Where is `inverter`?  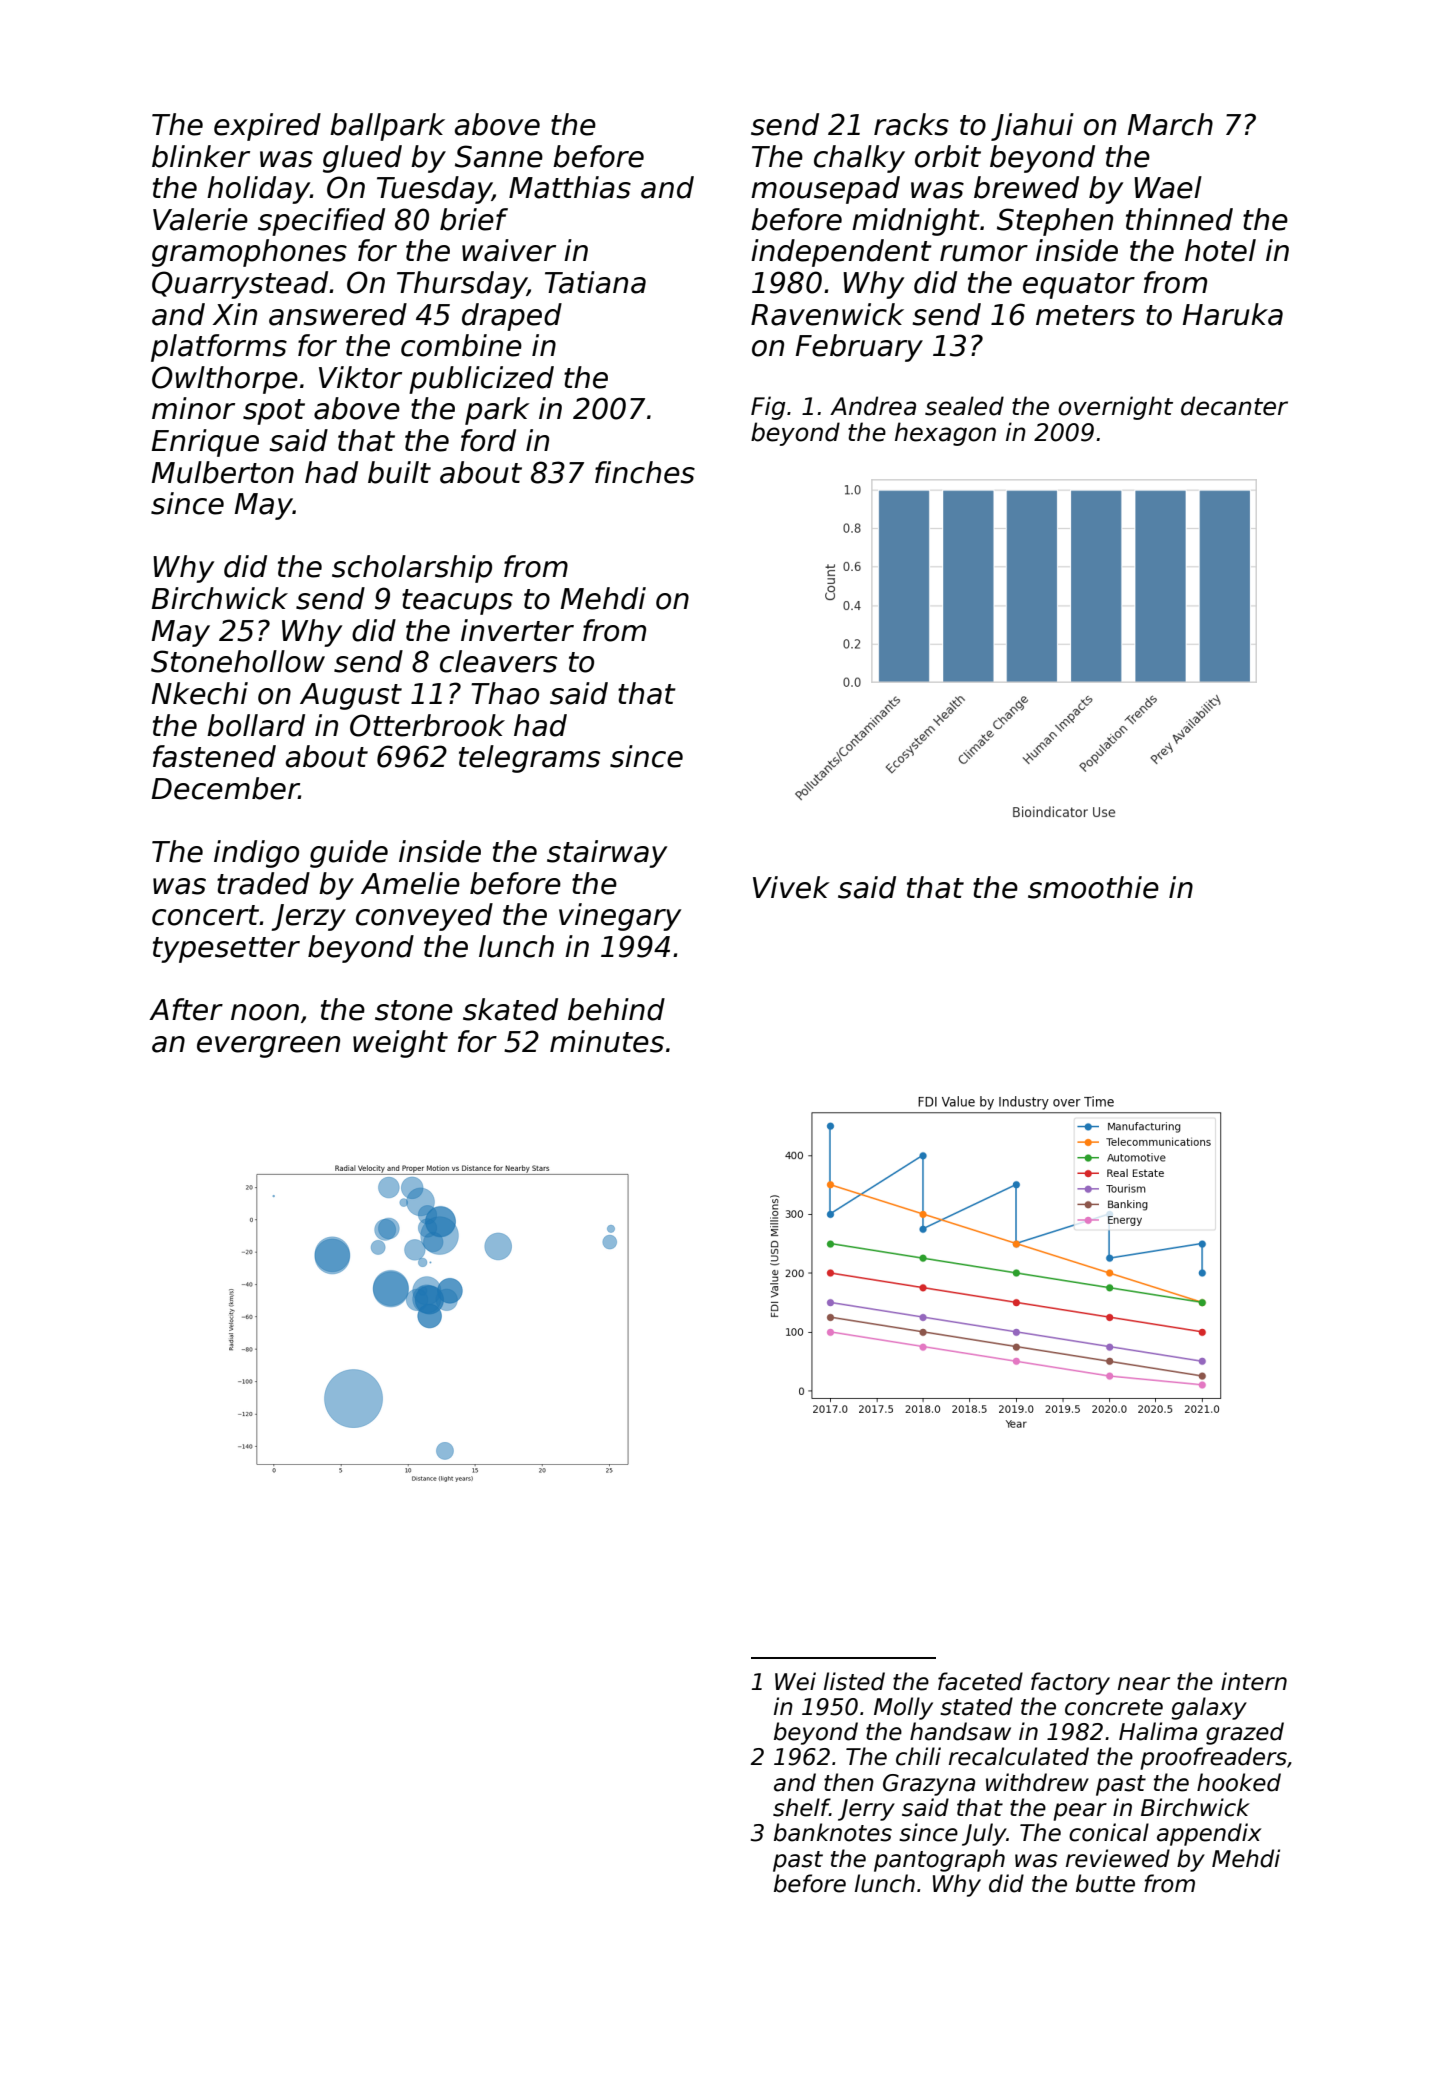 inverter is located at coordinates (517, 630).
